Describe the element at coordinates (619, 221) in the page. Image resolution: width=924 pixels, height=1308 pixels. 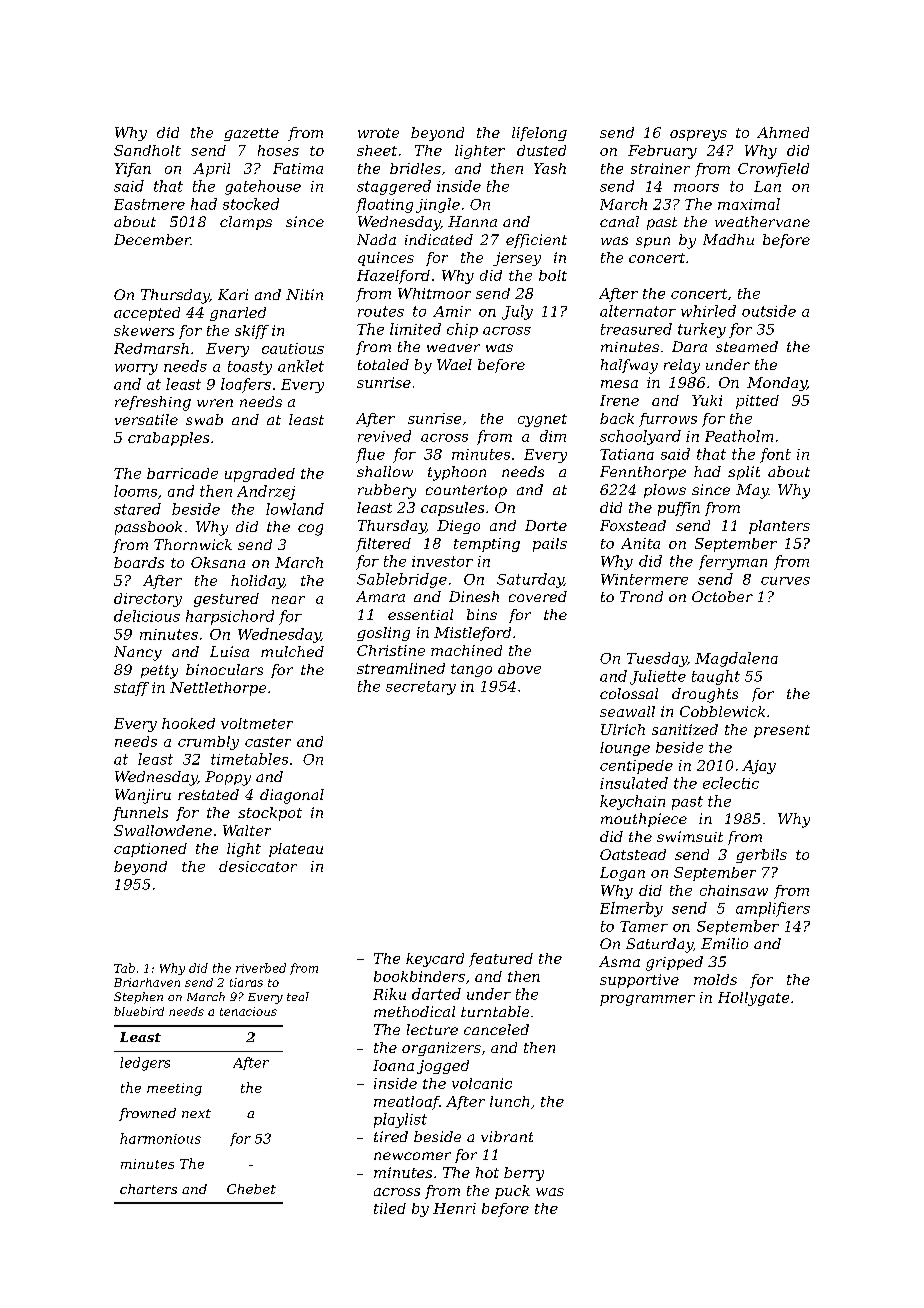
I see `canal` at that location.
